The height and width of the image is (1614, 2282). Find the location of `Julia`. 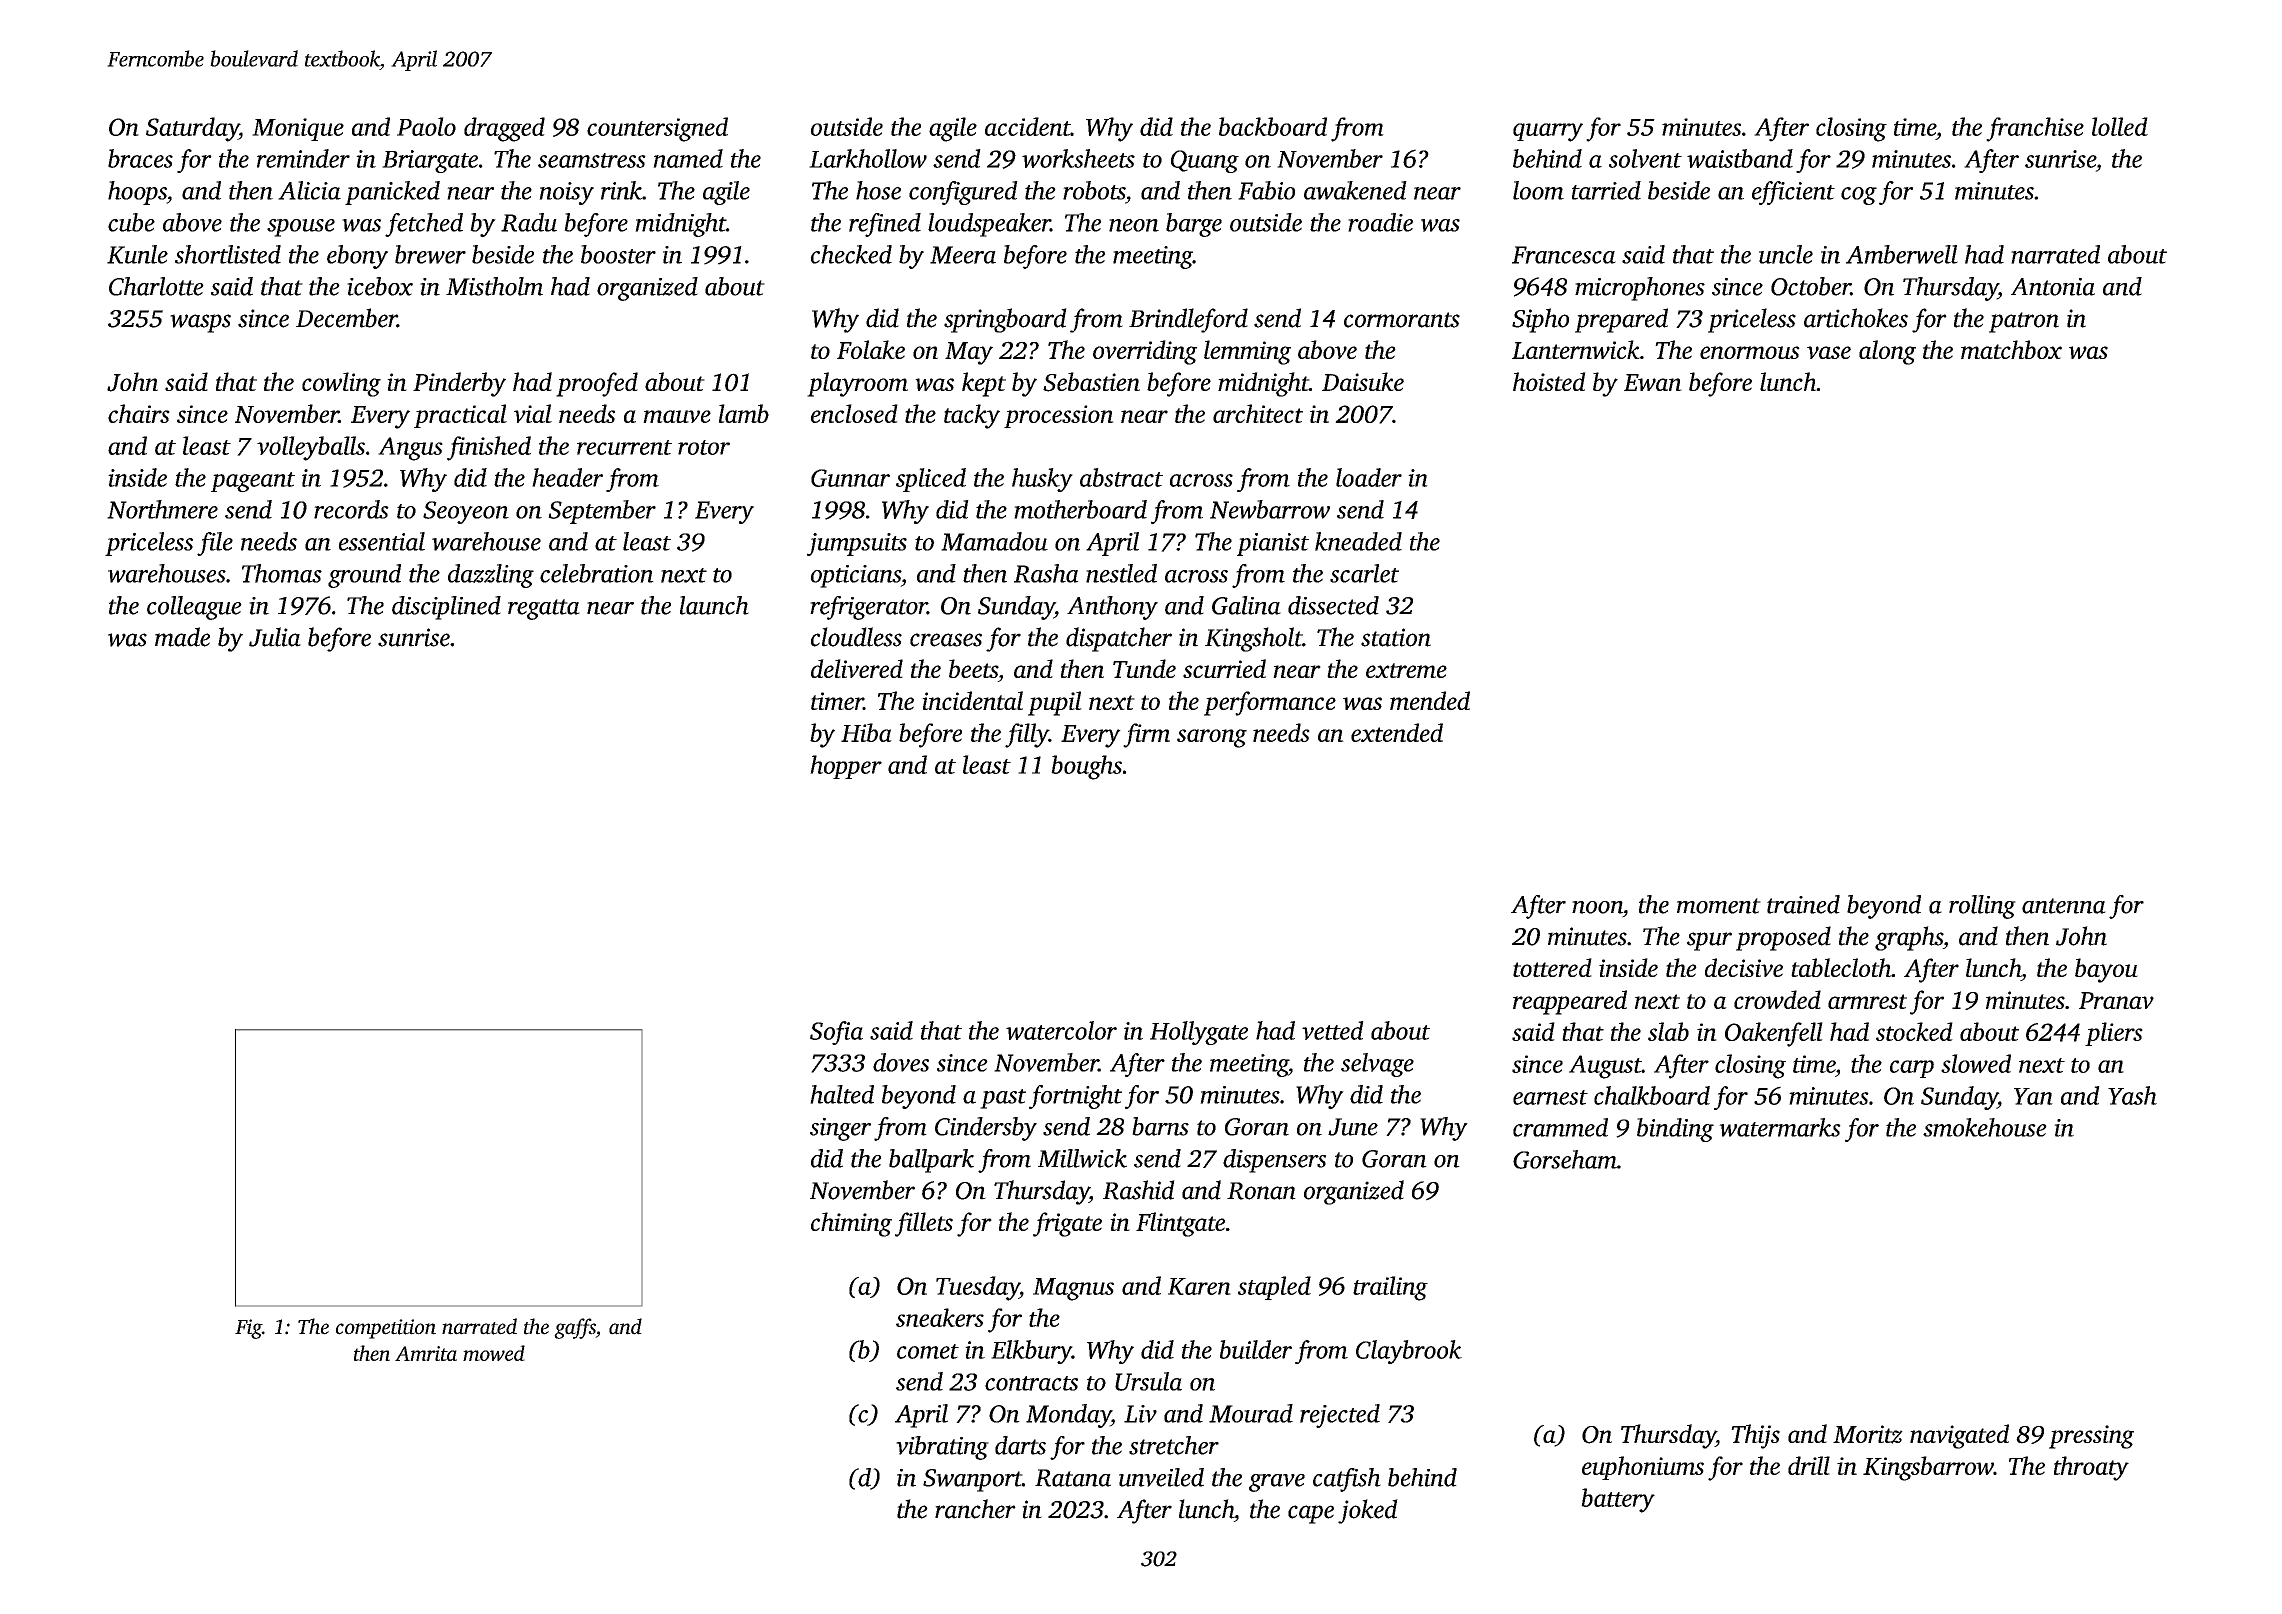

Julia is located at coordinates (275, 637).
